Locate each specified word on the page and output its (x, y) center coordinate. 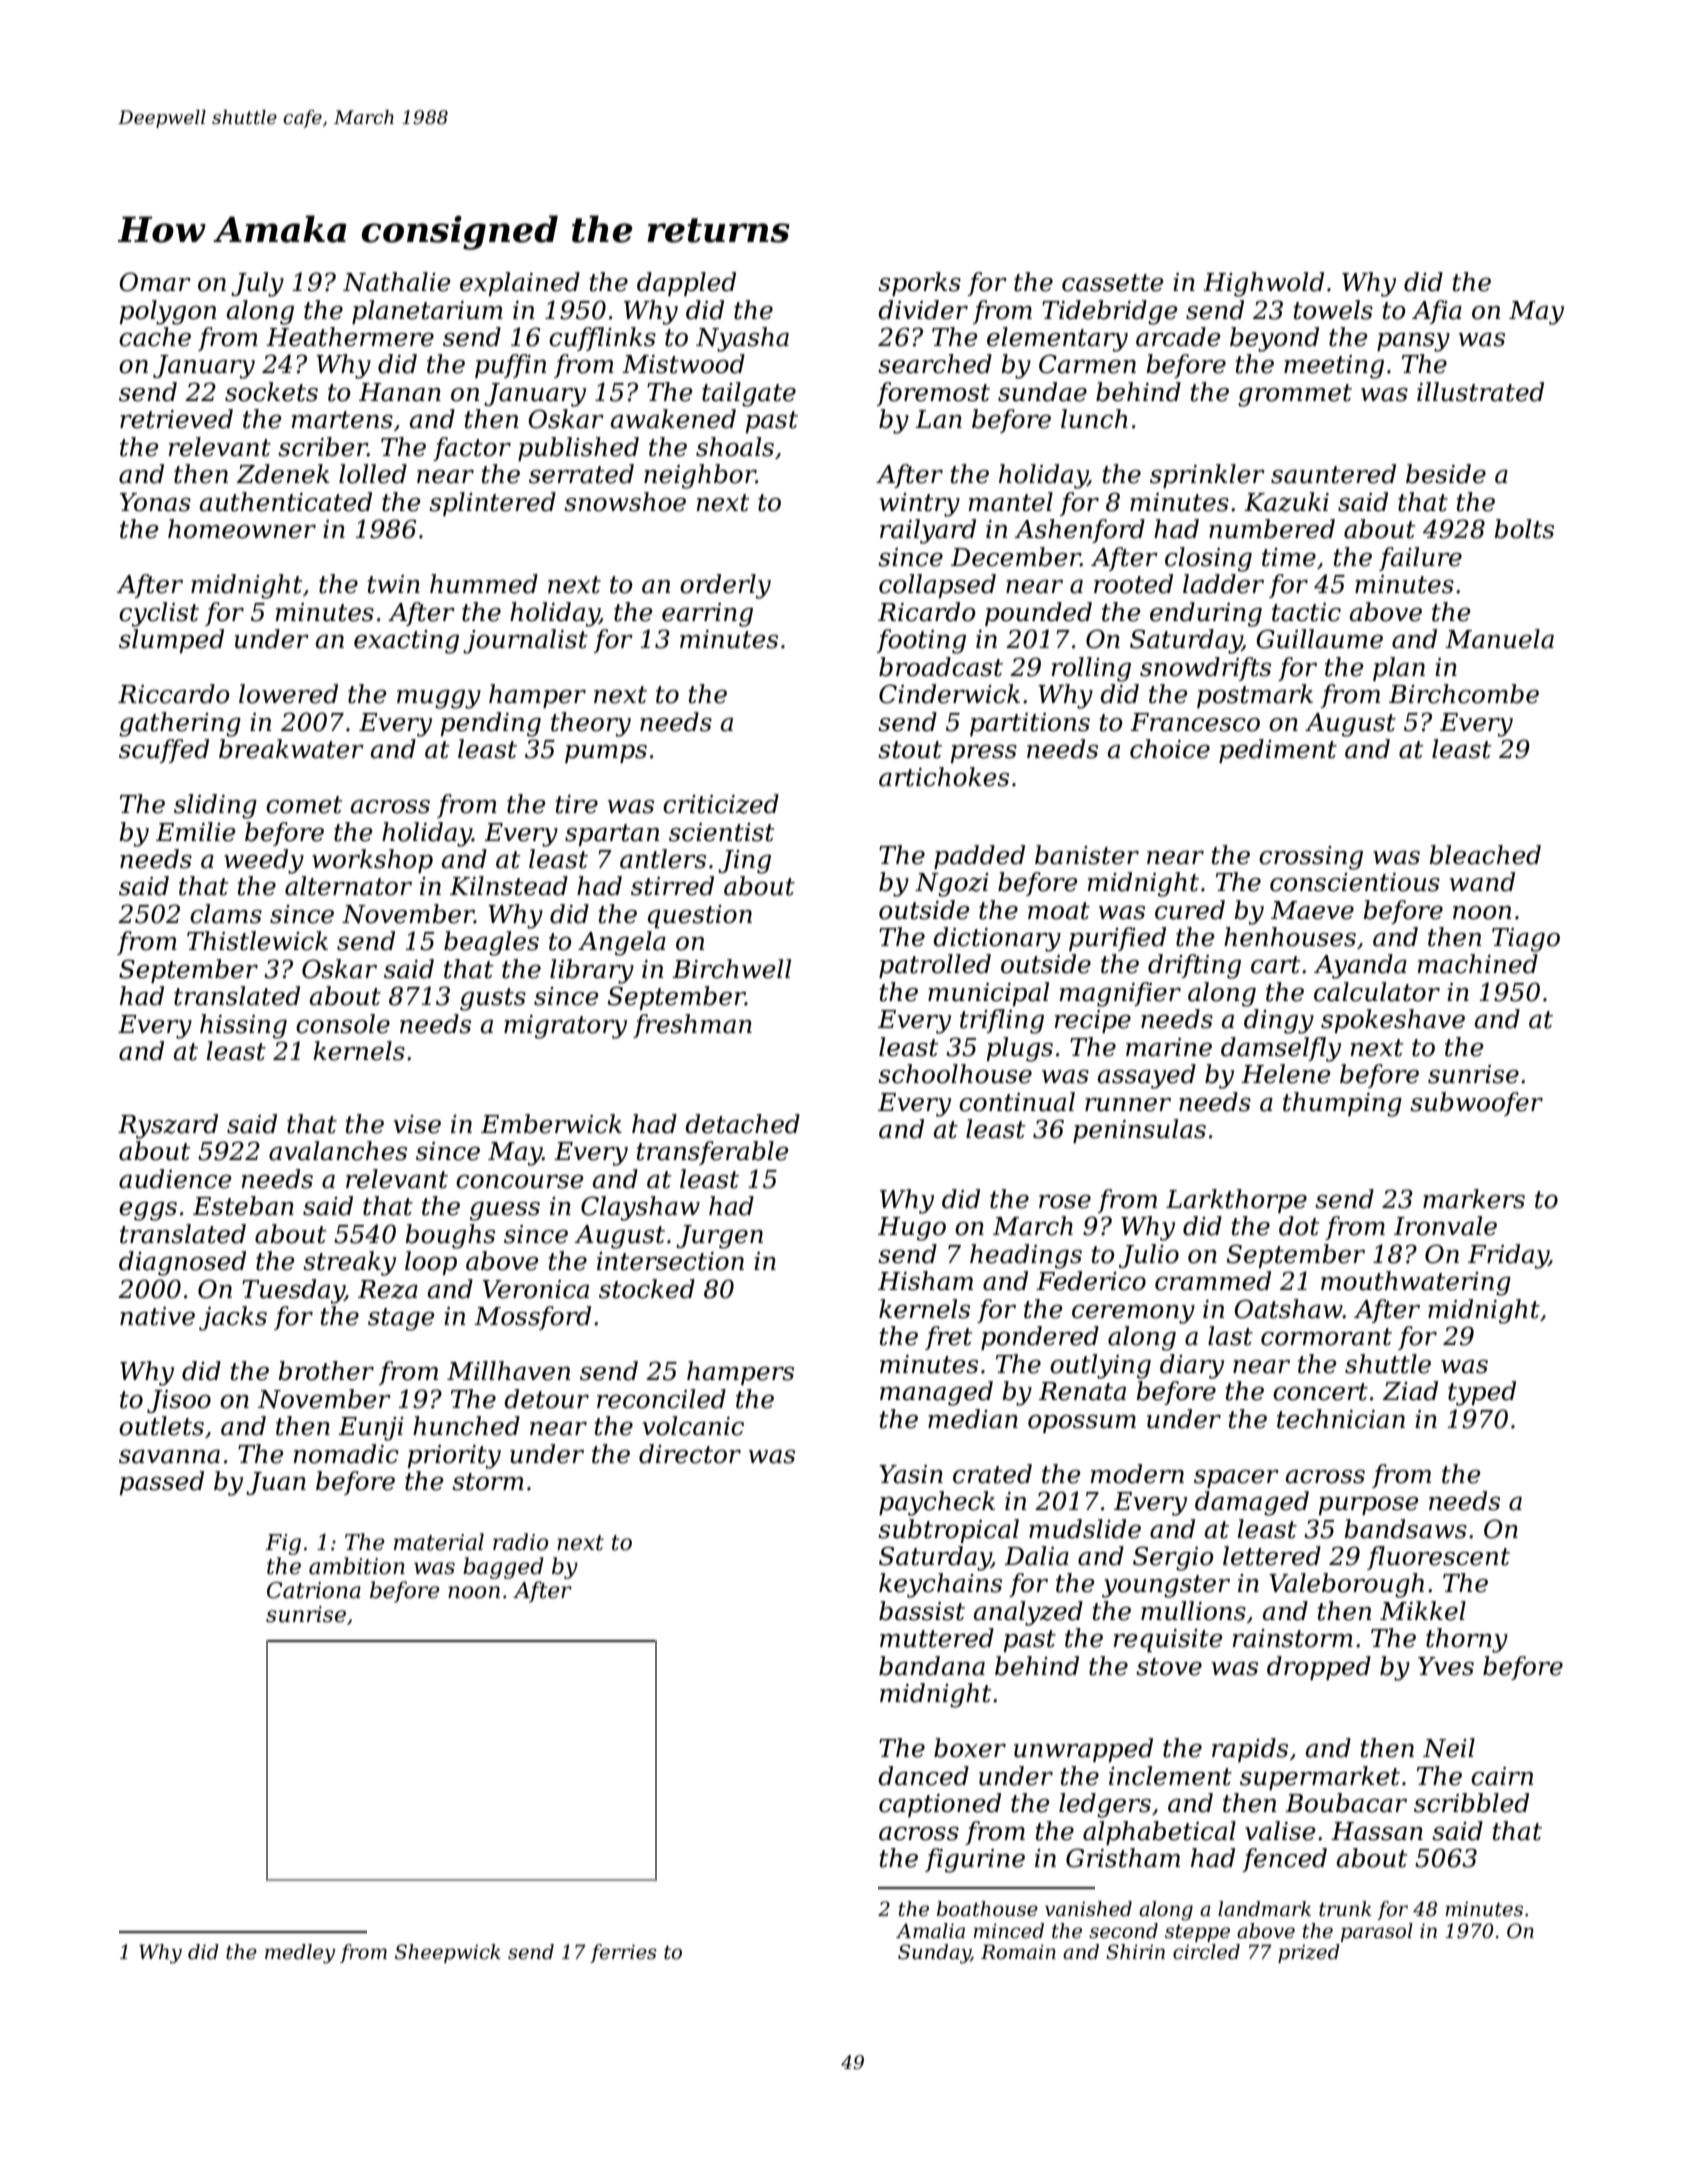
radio (521, 1542)
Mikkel (1423, 1611)
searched (935, 364)
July (257, 284)
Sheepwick (448, 1953)
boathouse (987, 1909)
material (439, 1542)
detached (742, 1124)
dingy (1279, 1021)
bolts (1524, 529)
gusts (493, 999)
